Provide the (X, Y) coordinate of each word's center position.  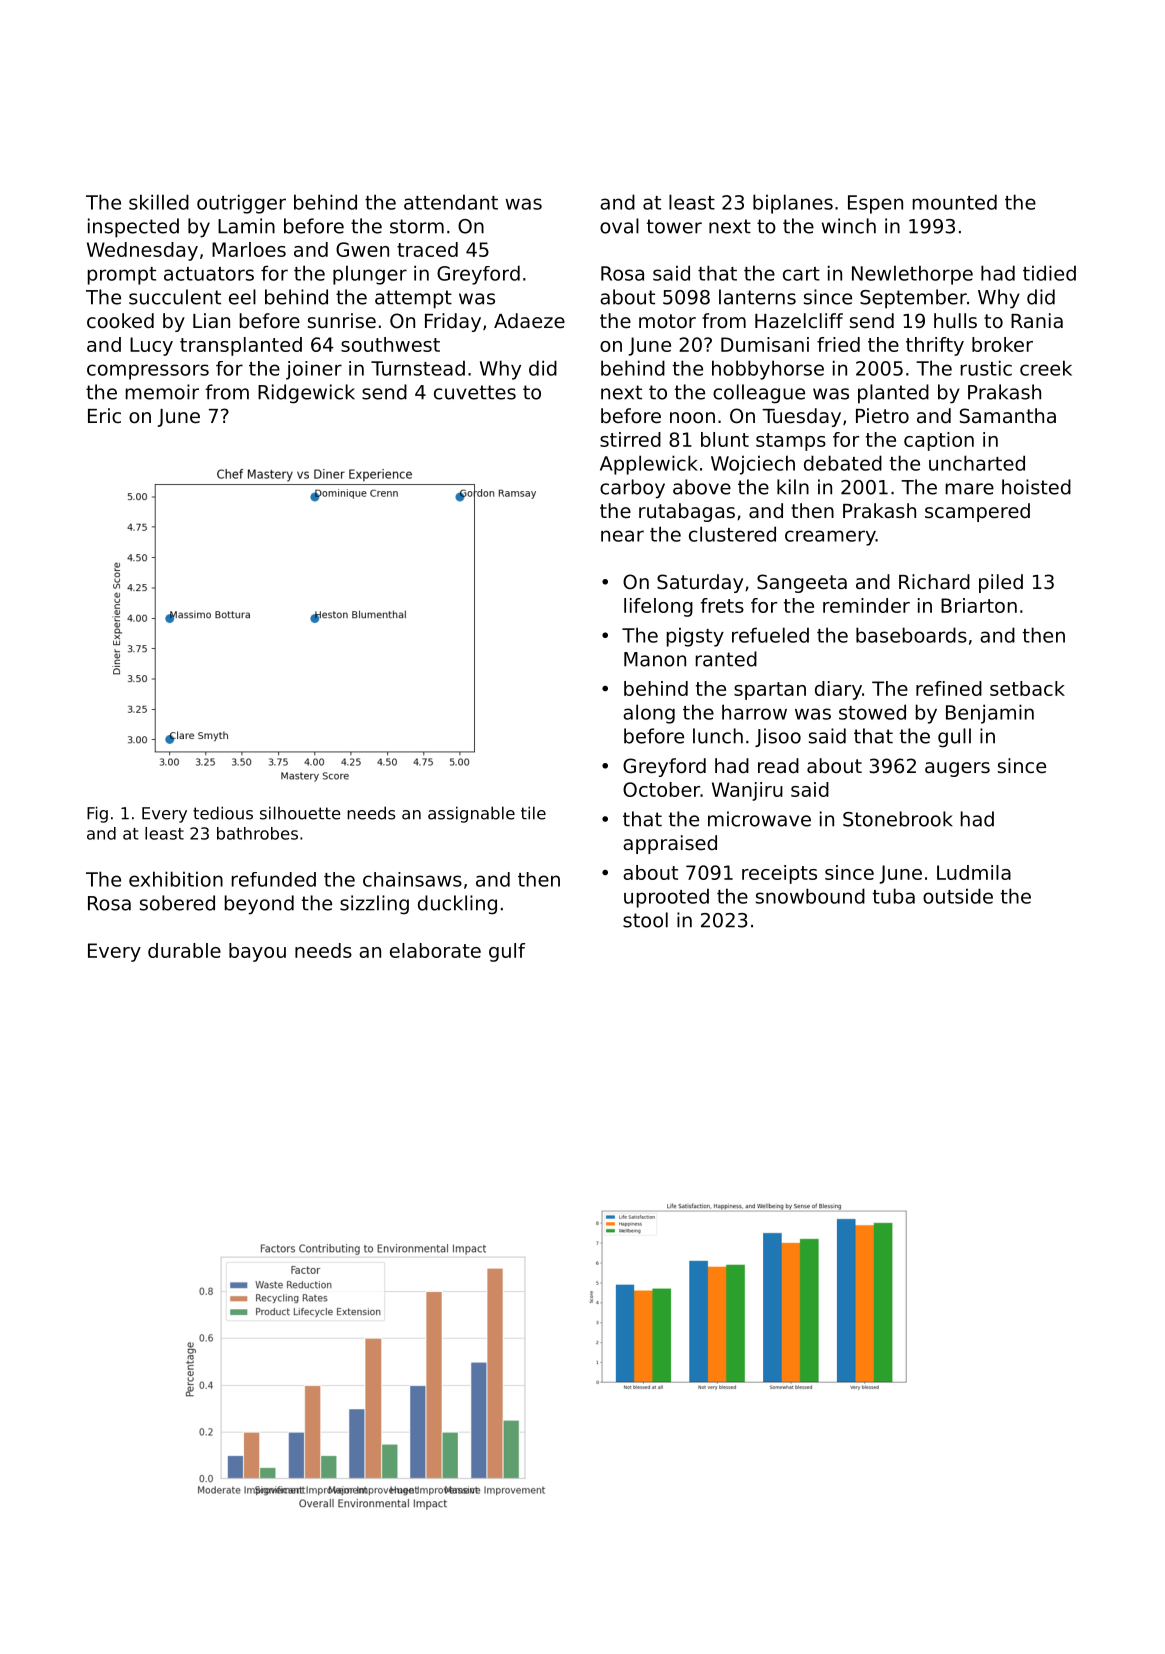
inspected (133, 228)
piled (1001, 583)
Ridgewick (306, 394)
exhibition (176, 879)
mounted (955, 202)
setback (1027, 688)
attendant (451, 202)
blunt (725, 439)
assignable (471, 814)
